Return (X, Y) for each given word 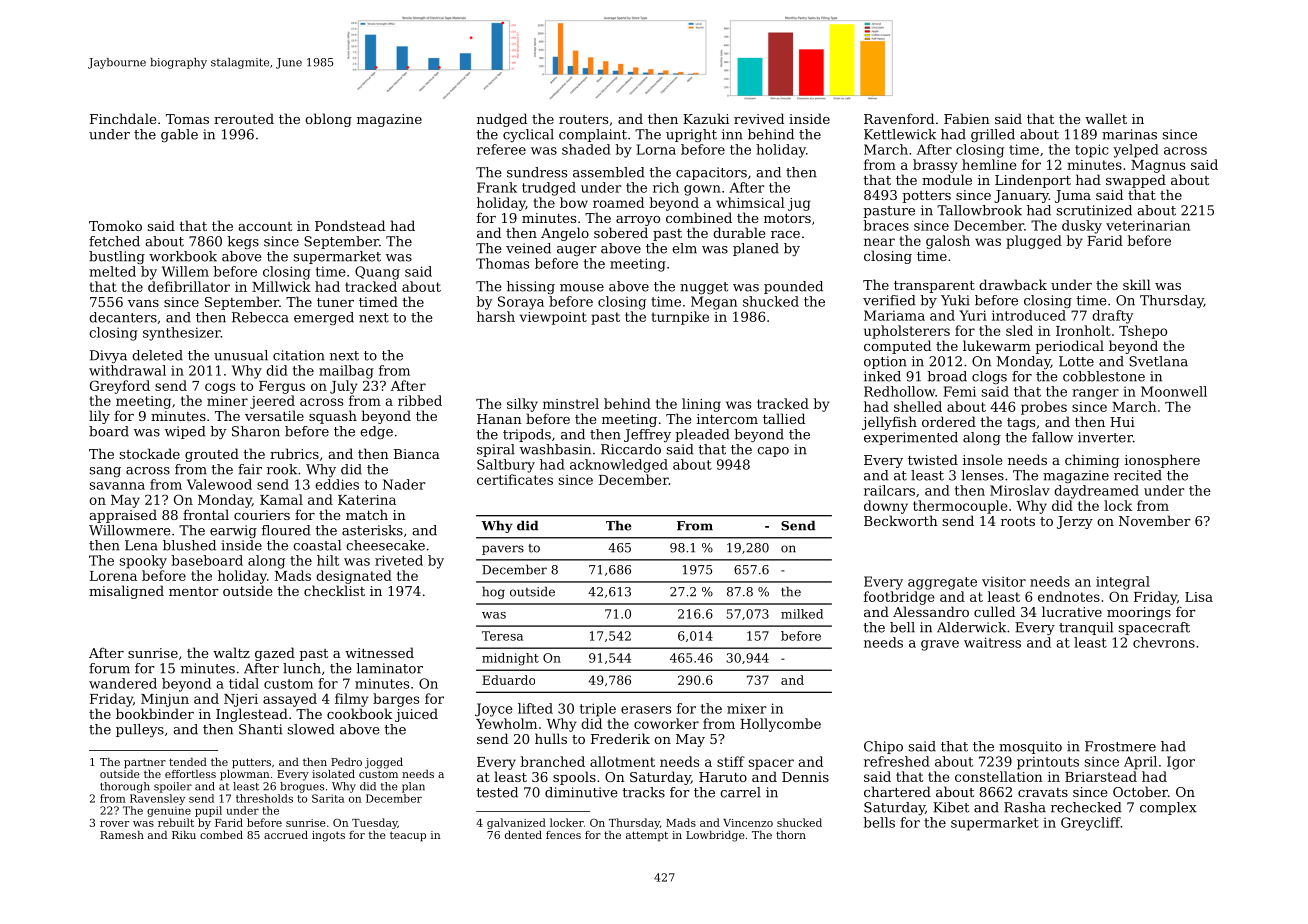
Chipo (883, 747)
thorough (125, 787)
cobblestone (1104, 376)
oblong (328, 120)
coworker (666, 723)
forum (109, 668)
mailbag (346, 372)
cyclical (528, 135)
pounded (793, 287)
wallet (1106, 118)
